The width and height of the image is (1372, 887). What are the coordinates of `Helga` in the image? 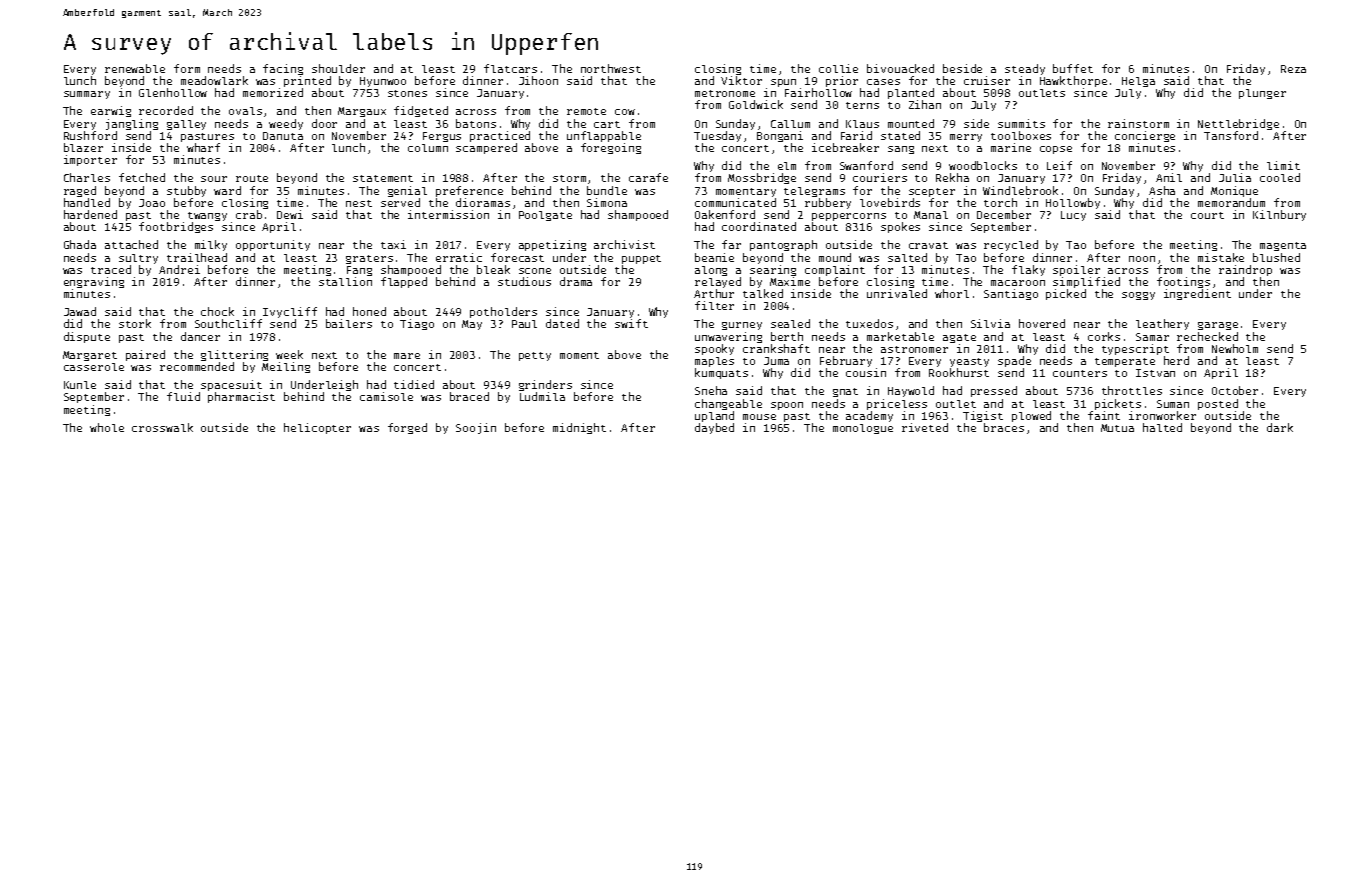 It's located at (1138, 82).
